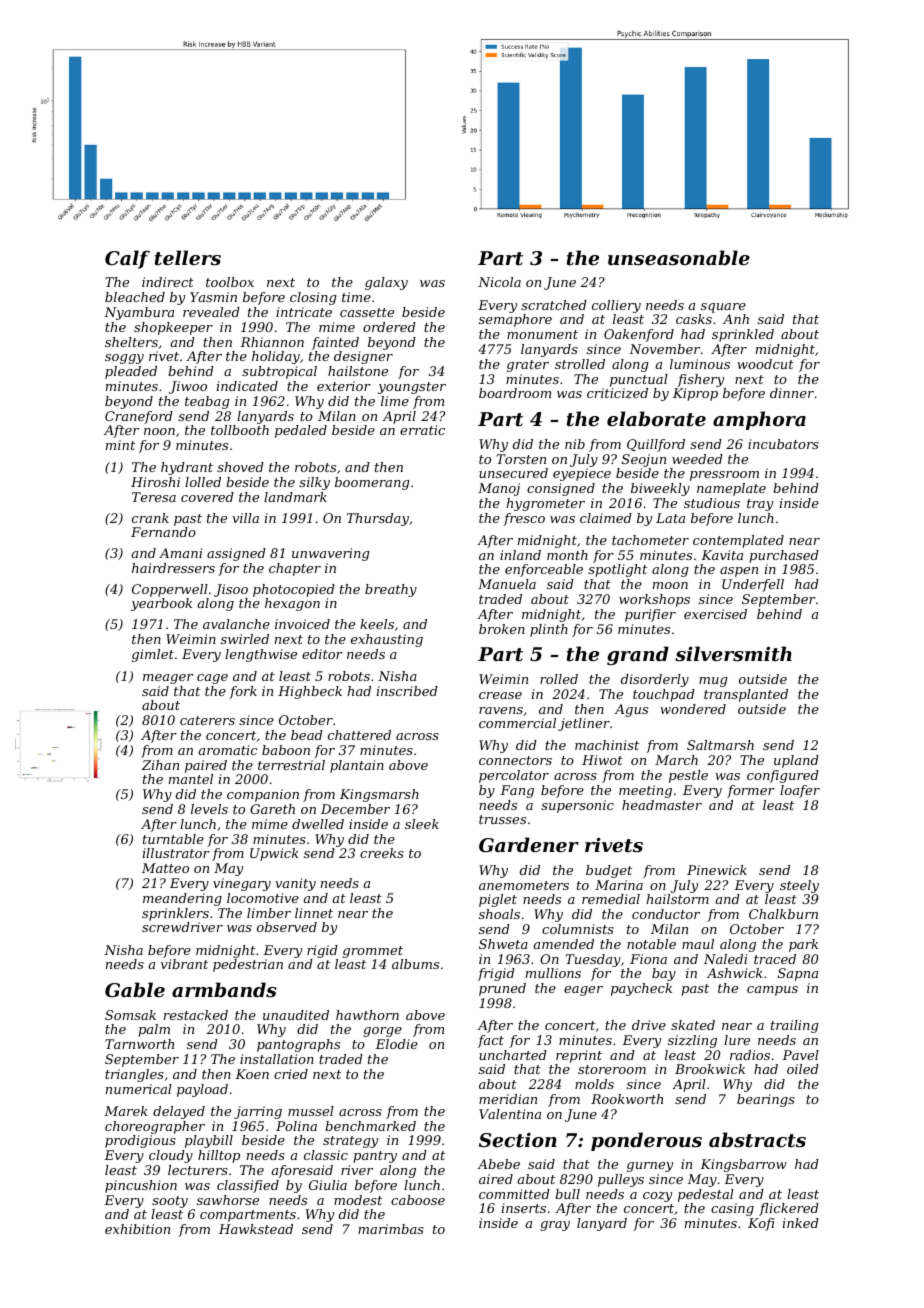 This screenshot has height=1308, width=924. What do you see at coordinates (609, 871) in the screenshot?
I see `budget` at bounding box center [609, 871].
